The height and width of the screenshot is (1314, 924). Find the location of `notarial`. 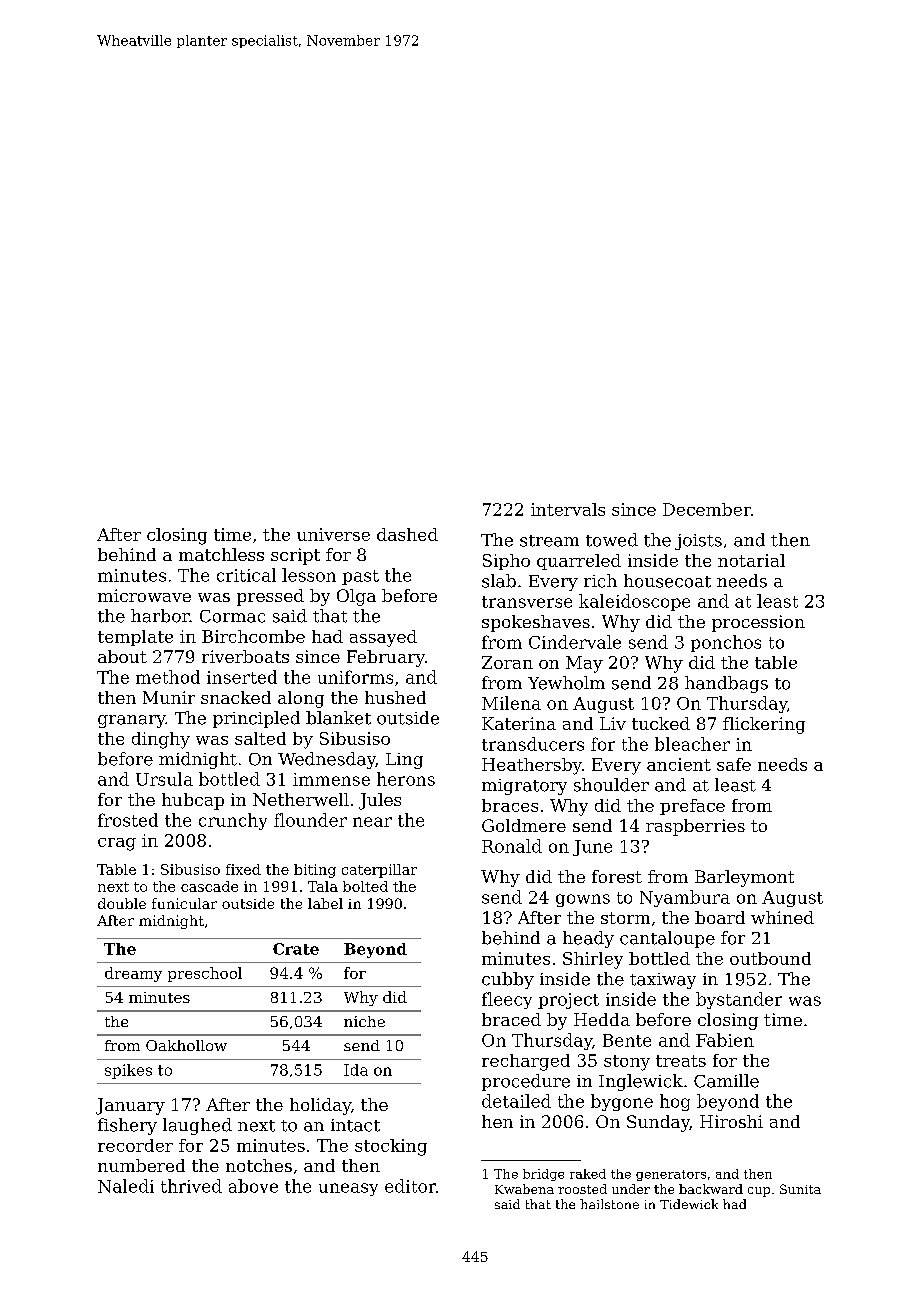

notarial is located at coordinates (751, 560).
